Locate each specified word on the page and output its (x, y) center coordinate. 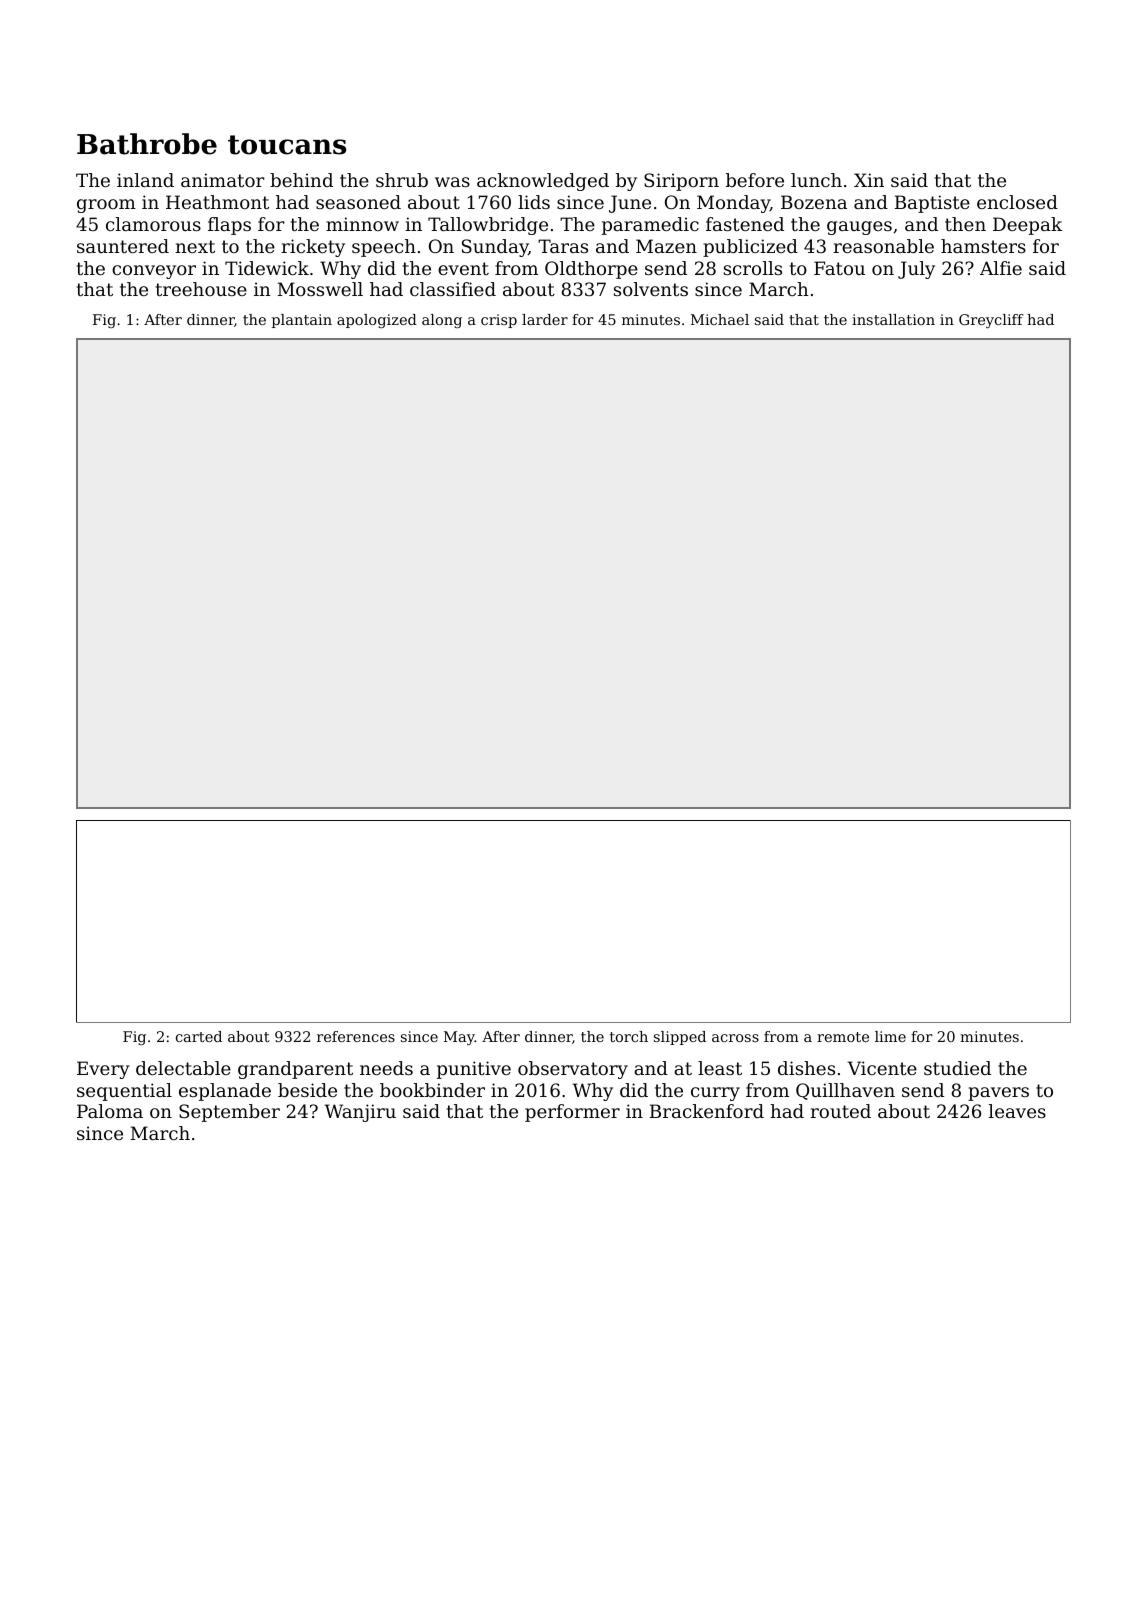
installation (893, 319)
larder (545, 319)
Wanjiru (360, 1113)
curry (715, 1094)
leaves (1017, 1111)
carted (199, 1036)
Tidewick (267, 268)
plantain (302, 321)
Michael (720, 319)
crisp (499, 321)
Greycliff (991, 321)
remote (843, 1037)
